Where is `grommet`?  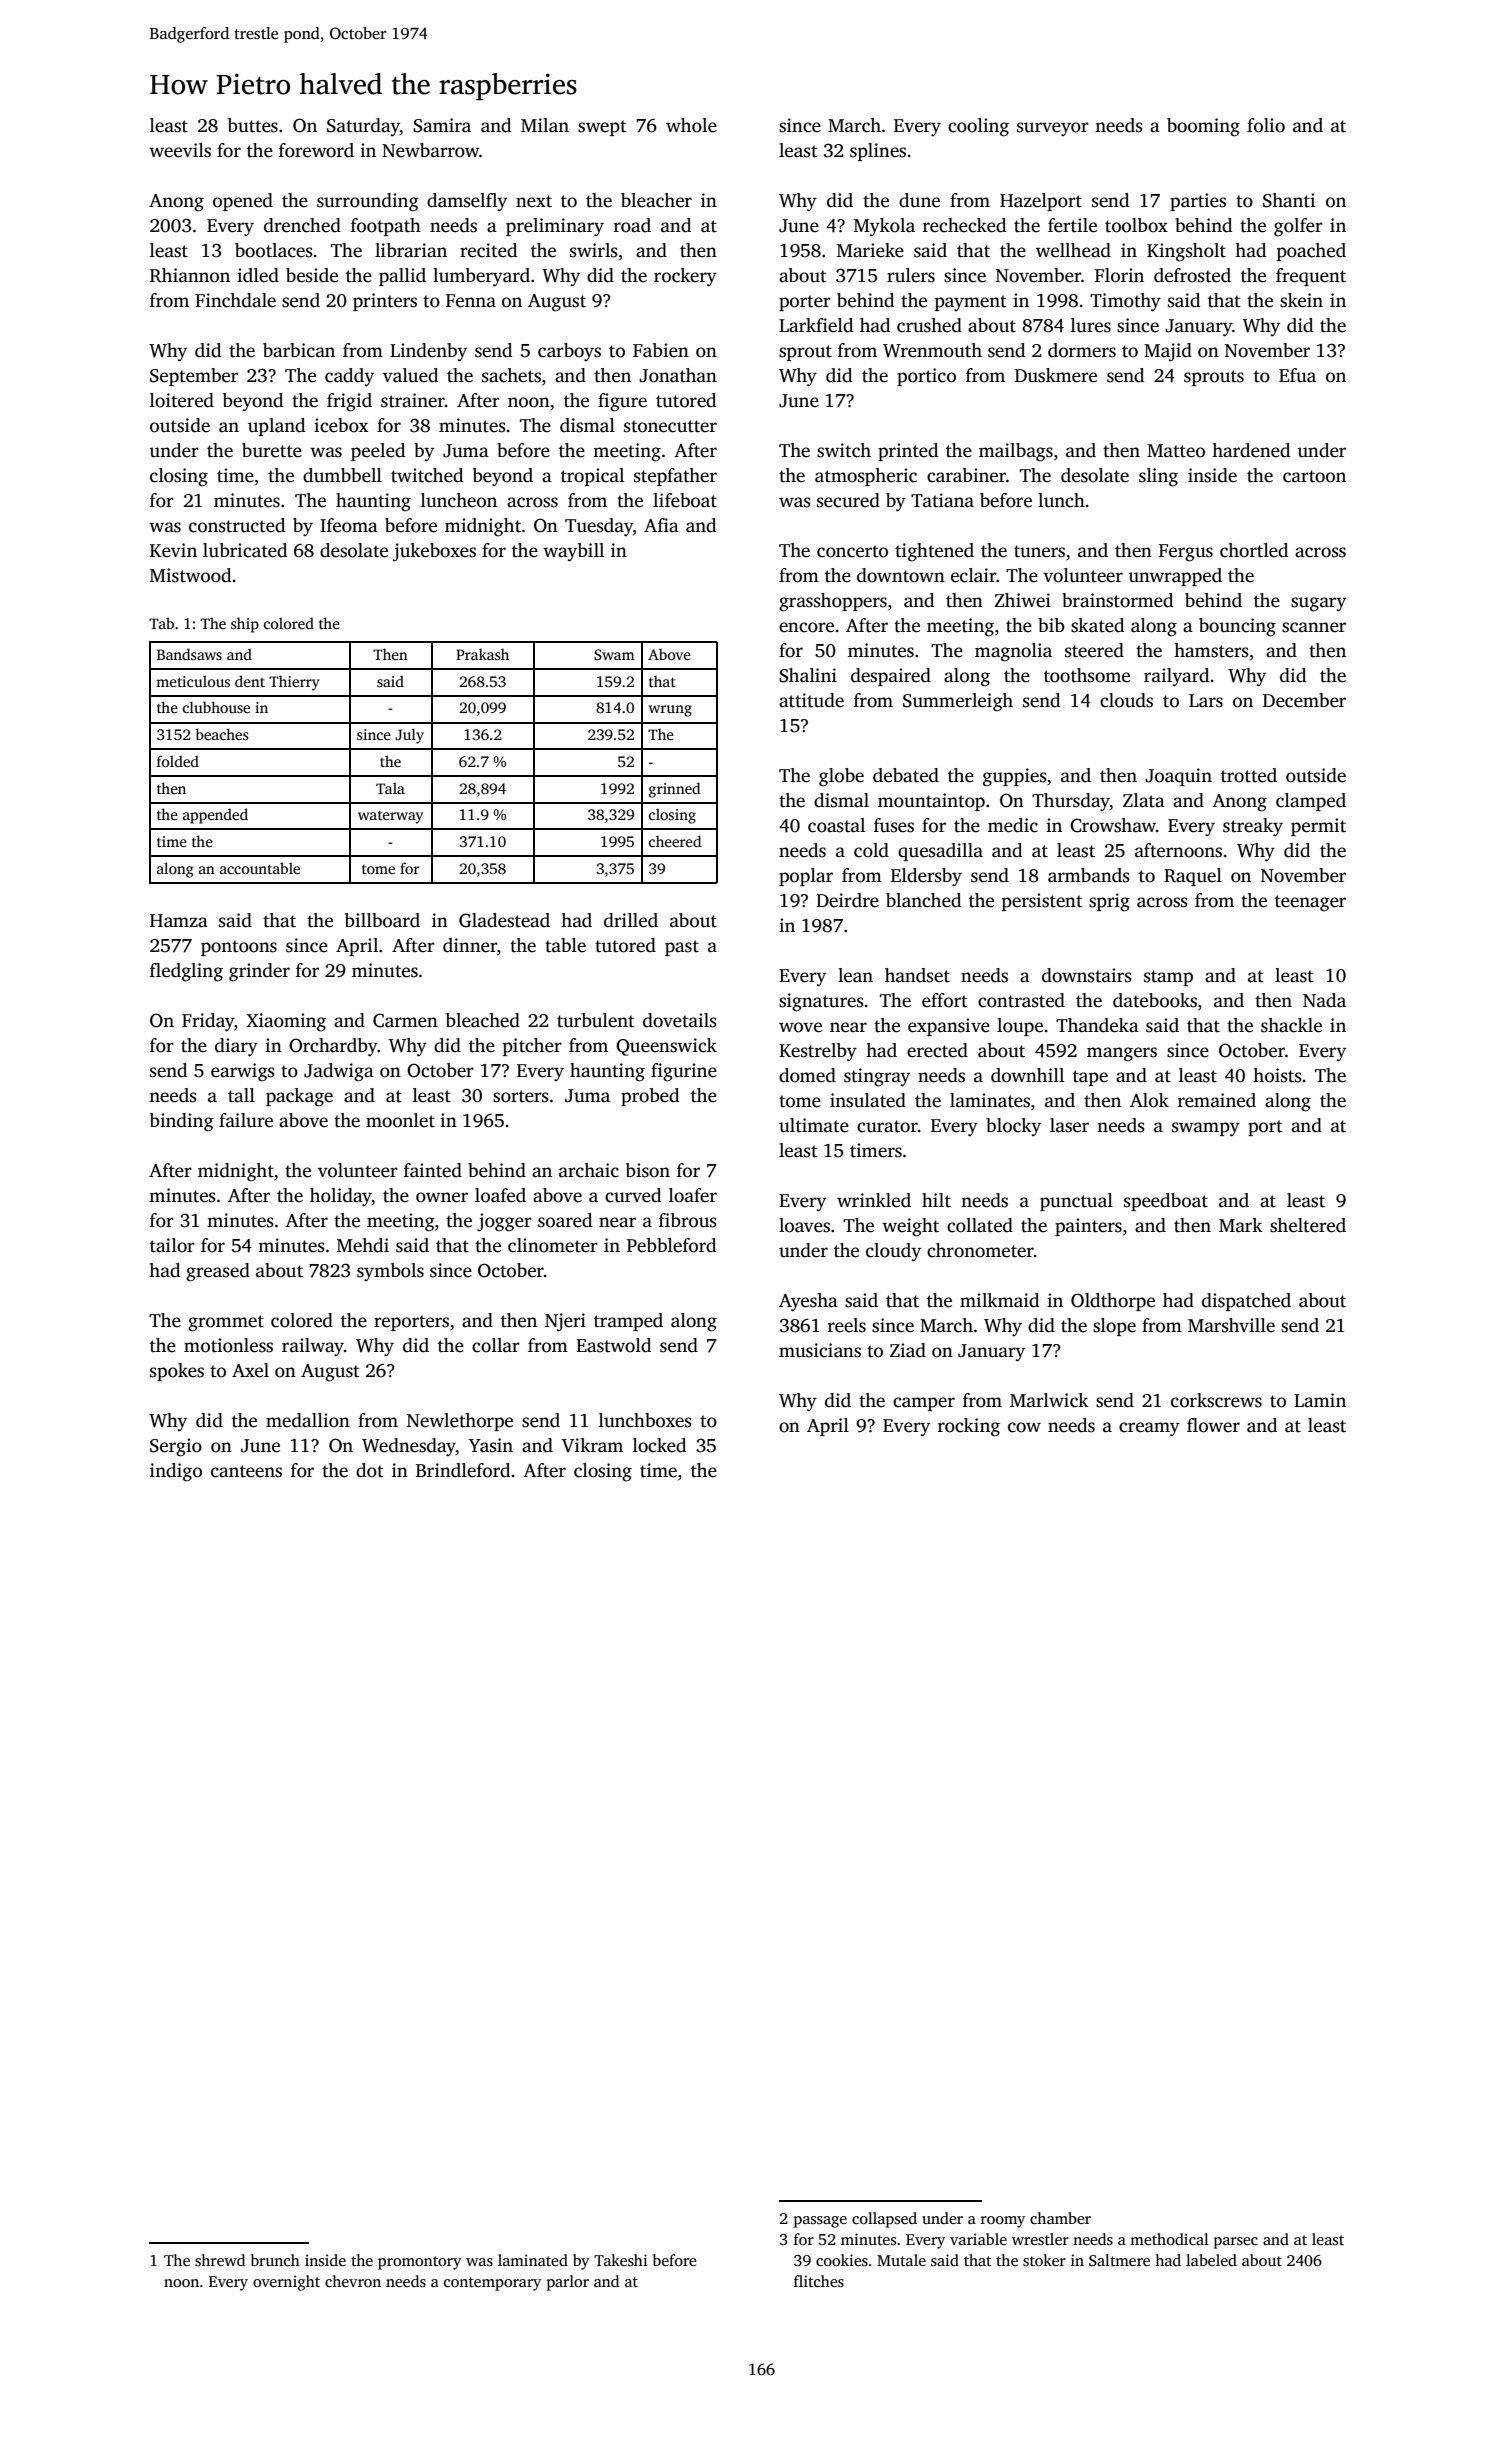 grommet is located at coordinates (226, 1323).
